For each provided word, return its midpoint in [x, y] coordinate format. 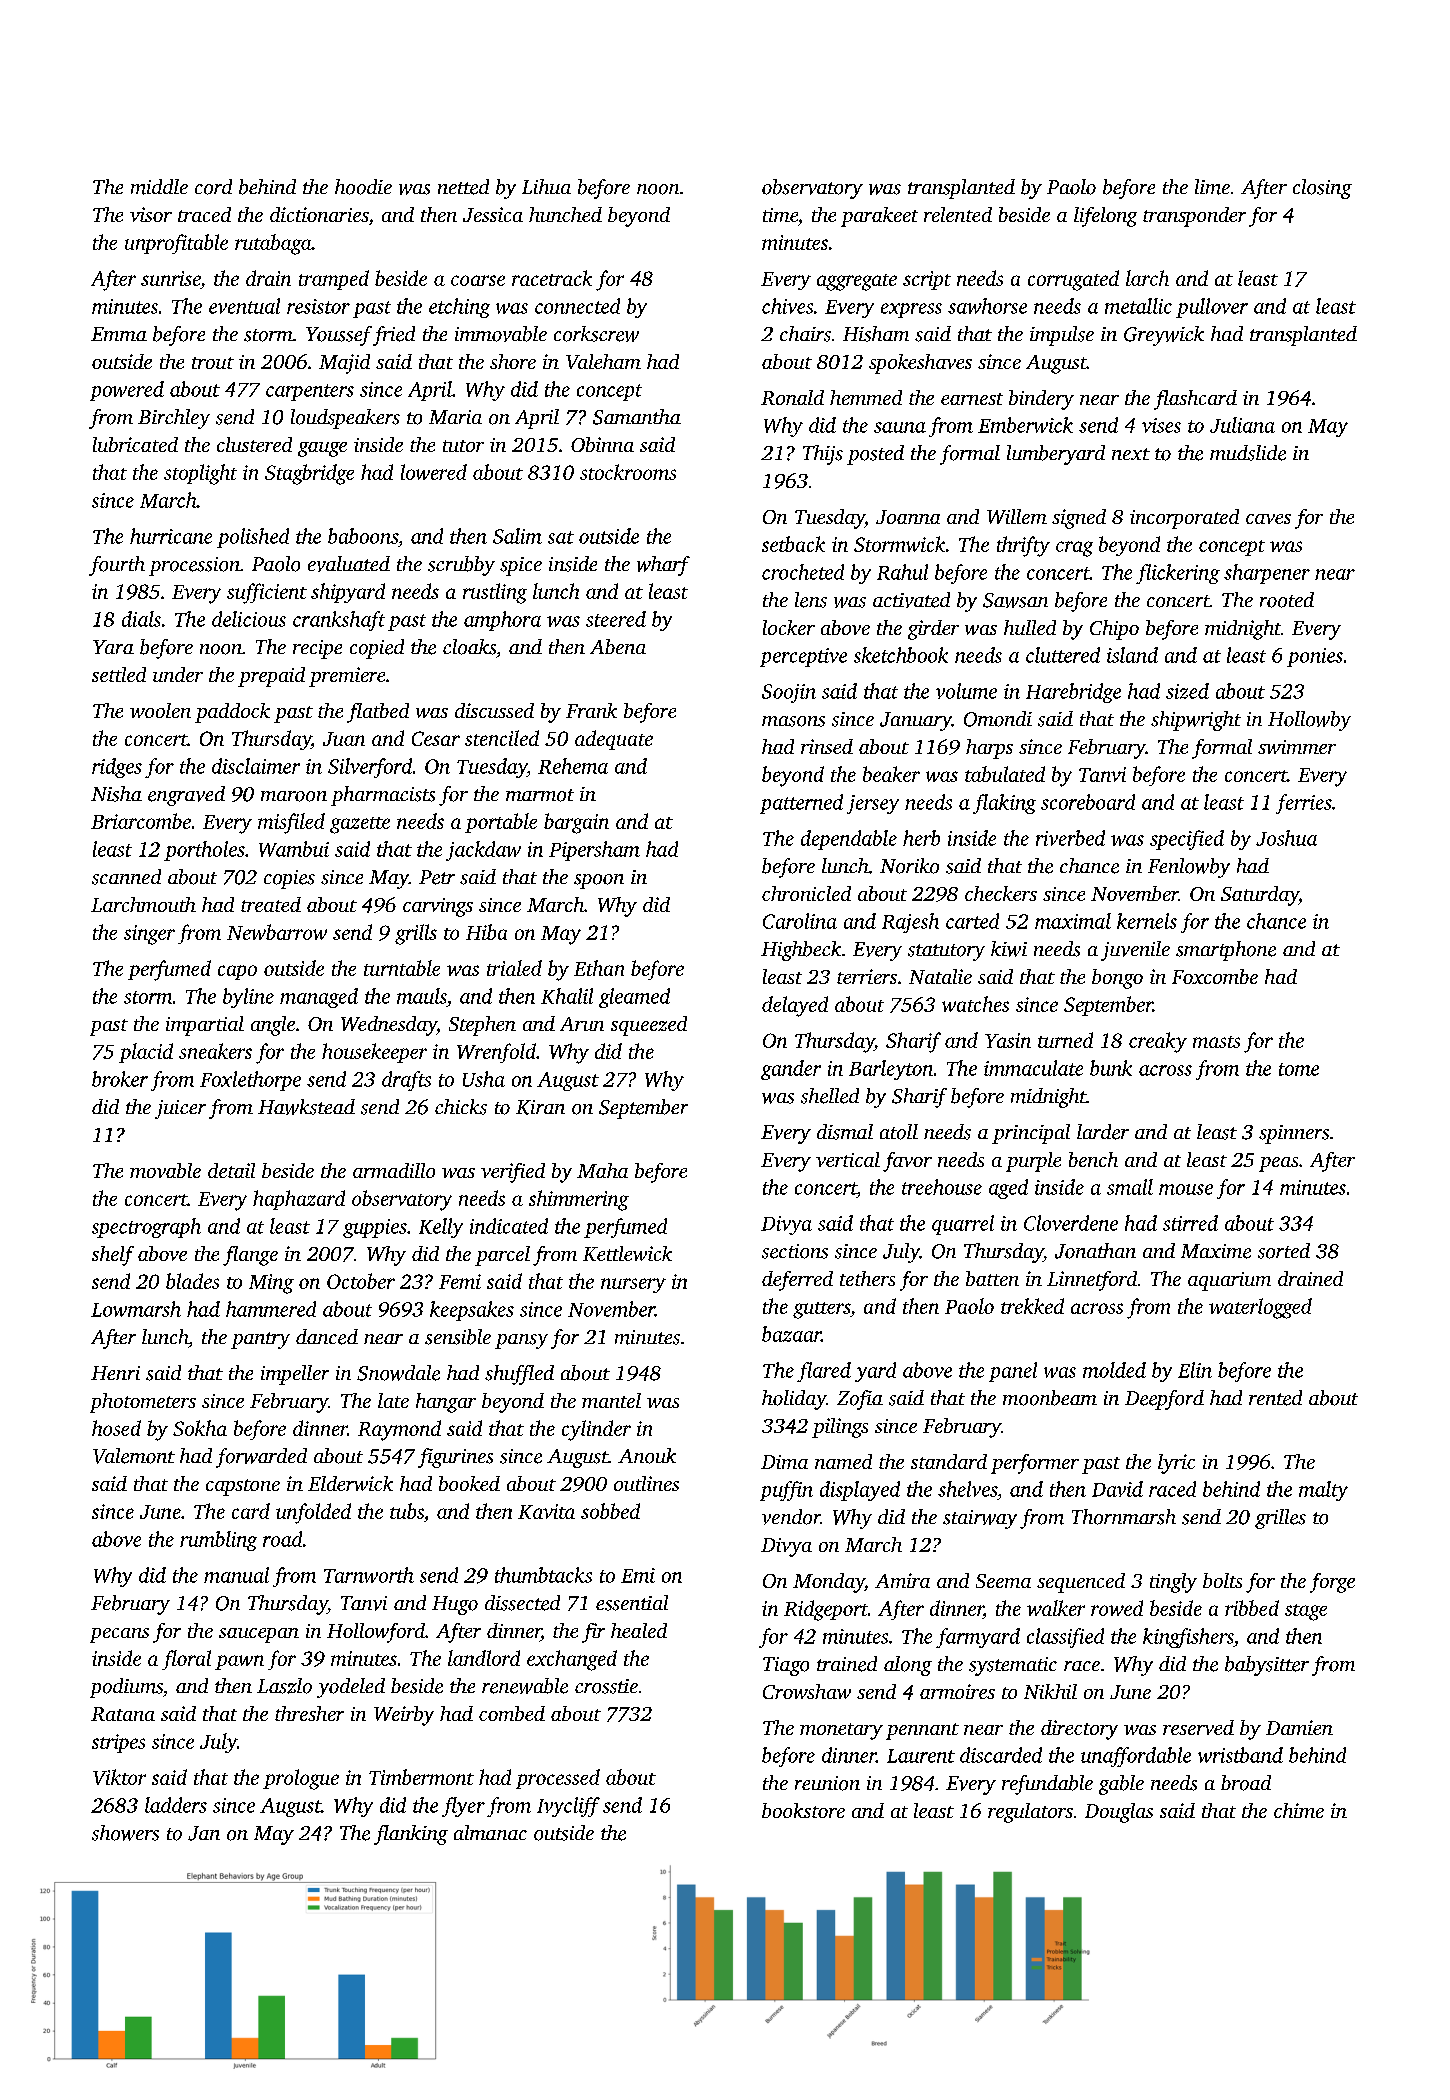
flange [250, 1256]
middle [159, 187]
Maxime [1216, 1251]
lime [1212, 187]
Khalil [567, 996]
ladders [176, 1805]
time [780, 215]
